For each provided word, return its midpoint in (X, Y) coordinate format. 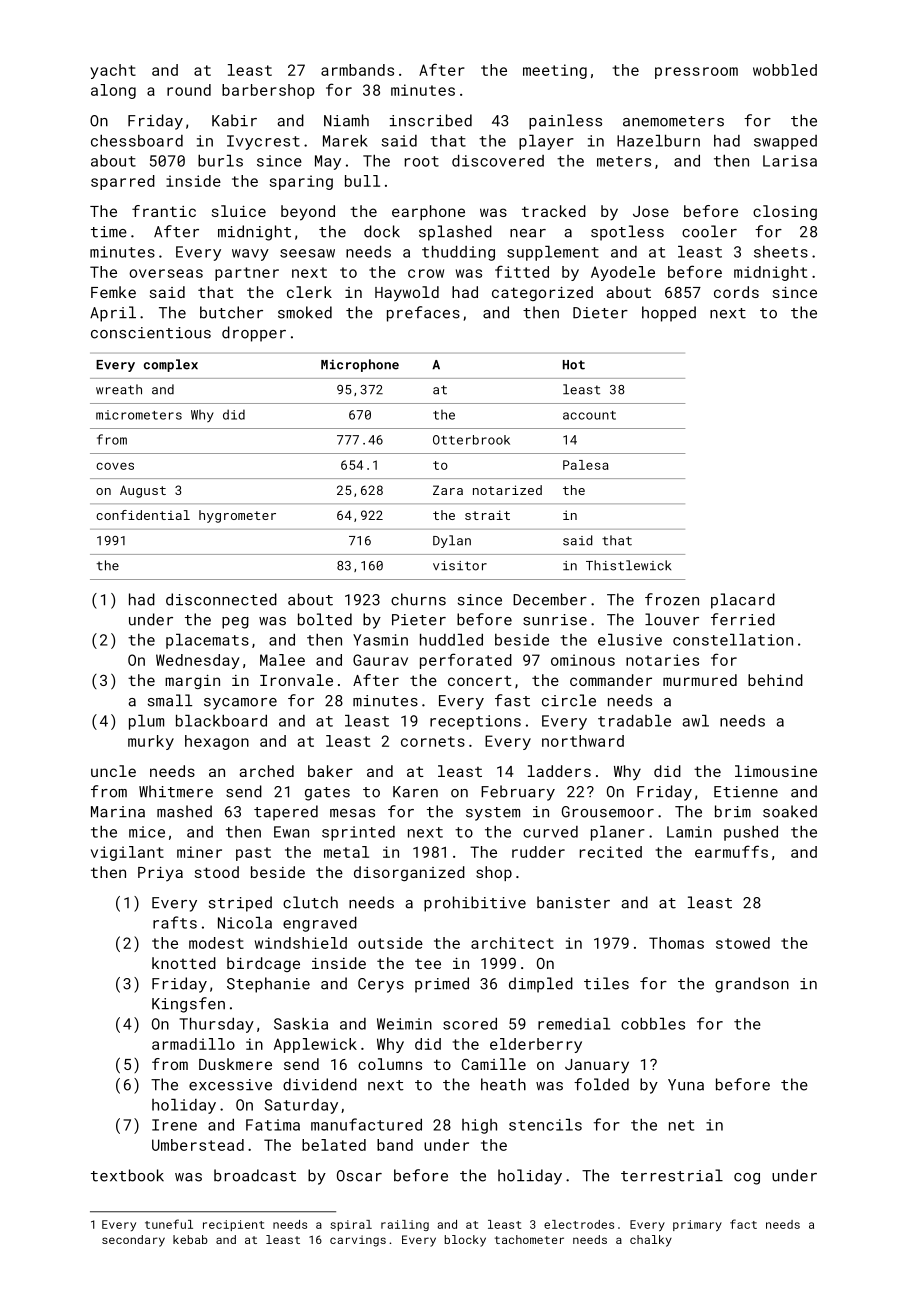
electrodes (579, 1224)
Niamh (346, 120)
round (189, 90)
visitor (460, 566)
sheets (781, 252)
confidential (143, 515)
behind (775, 680)
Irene (174, 1125)
